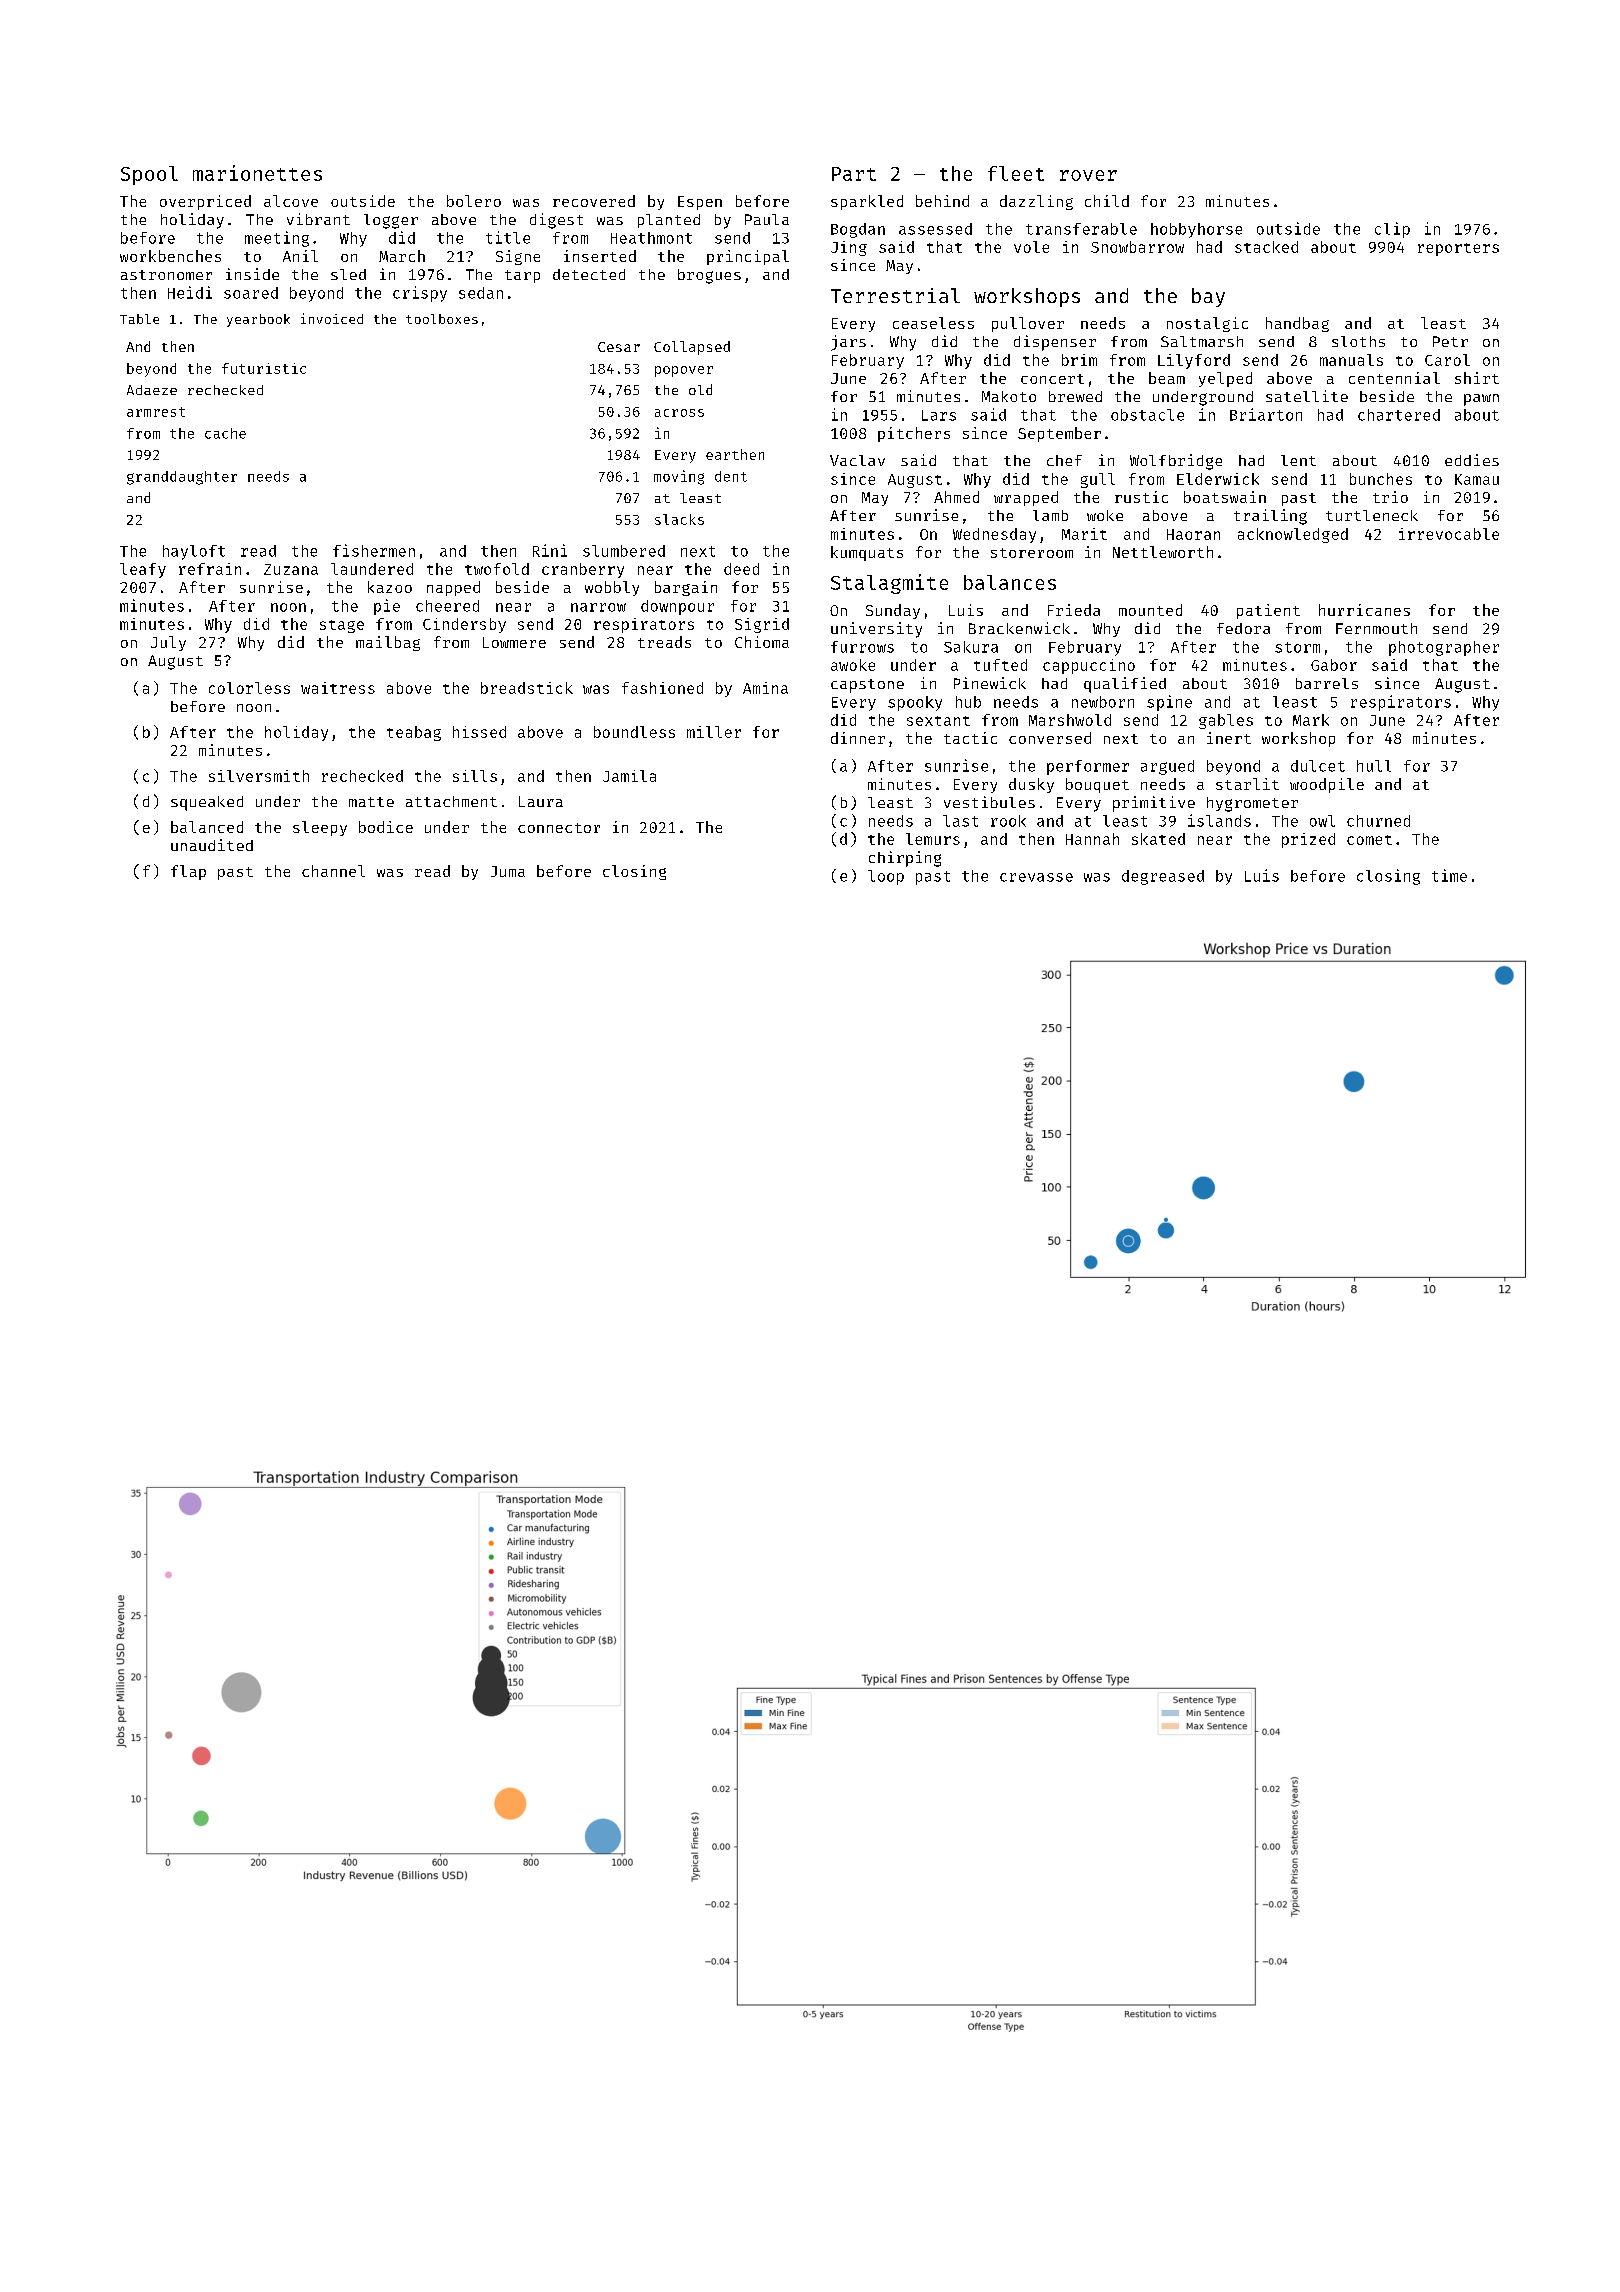 The width and height of the screenshot is (1620, 2292). I want to click on degreased, so click(1163, 877).
